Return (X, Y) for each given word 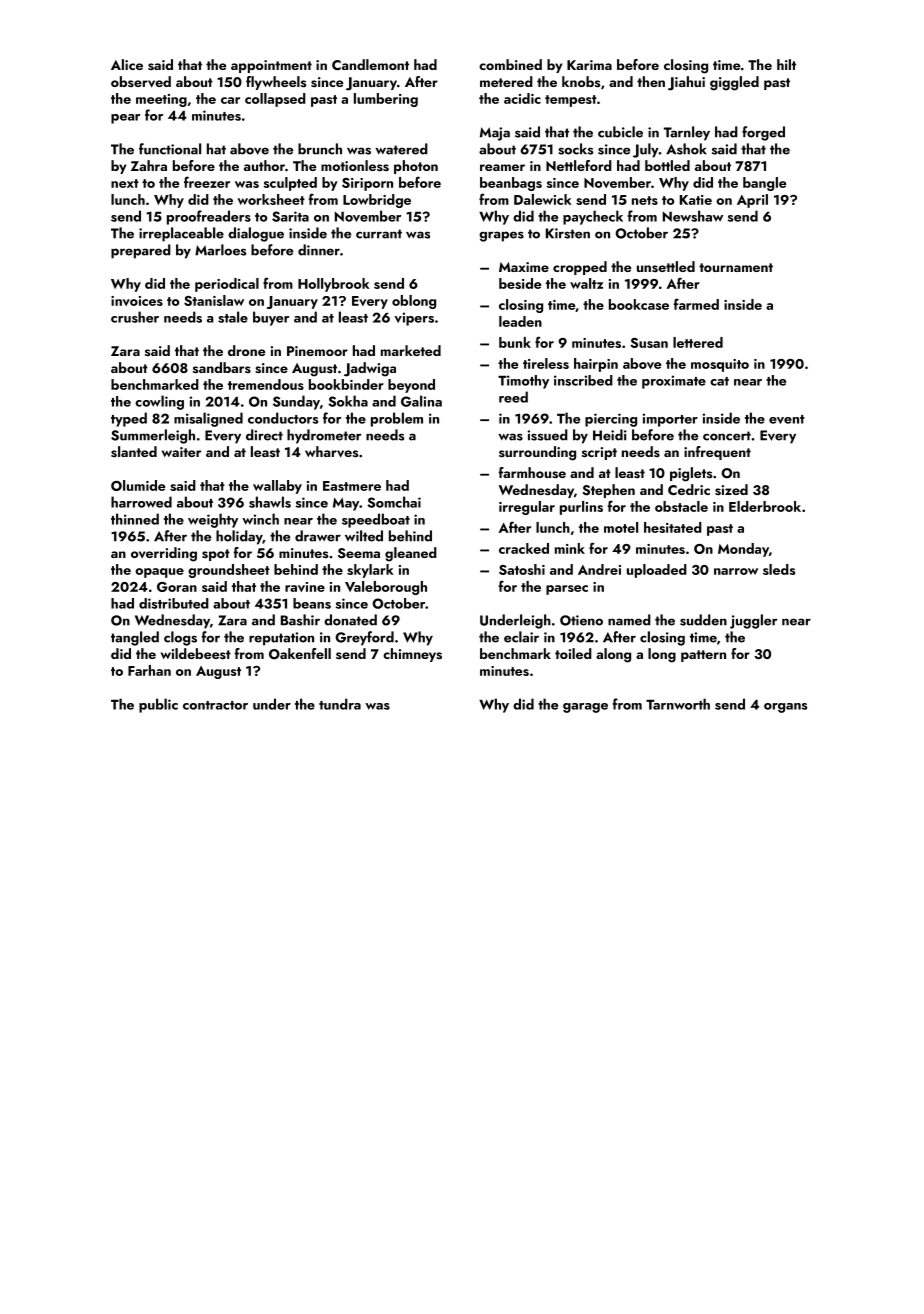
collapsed (275, 100)
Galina (421, 401)
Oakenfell (300, 654)
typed (129, 419)
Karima (589, 65)
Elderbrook (765, 506)
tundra (340, 704)
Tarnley (687, 133)
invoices (137, 301)
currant (379, 234)
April (752, 201)
